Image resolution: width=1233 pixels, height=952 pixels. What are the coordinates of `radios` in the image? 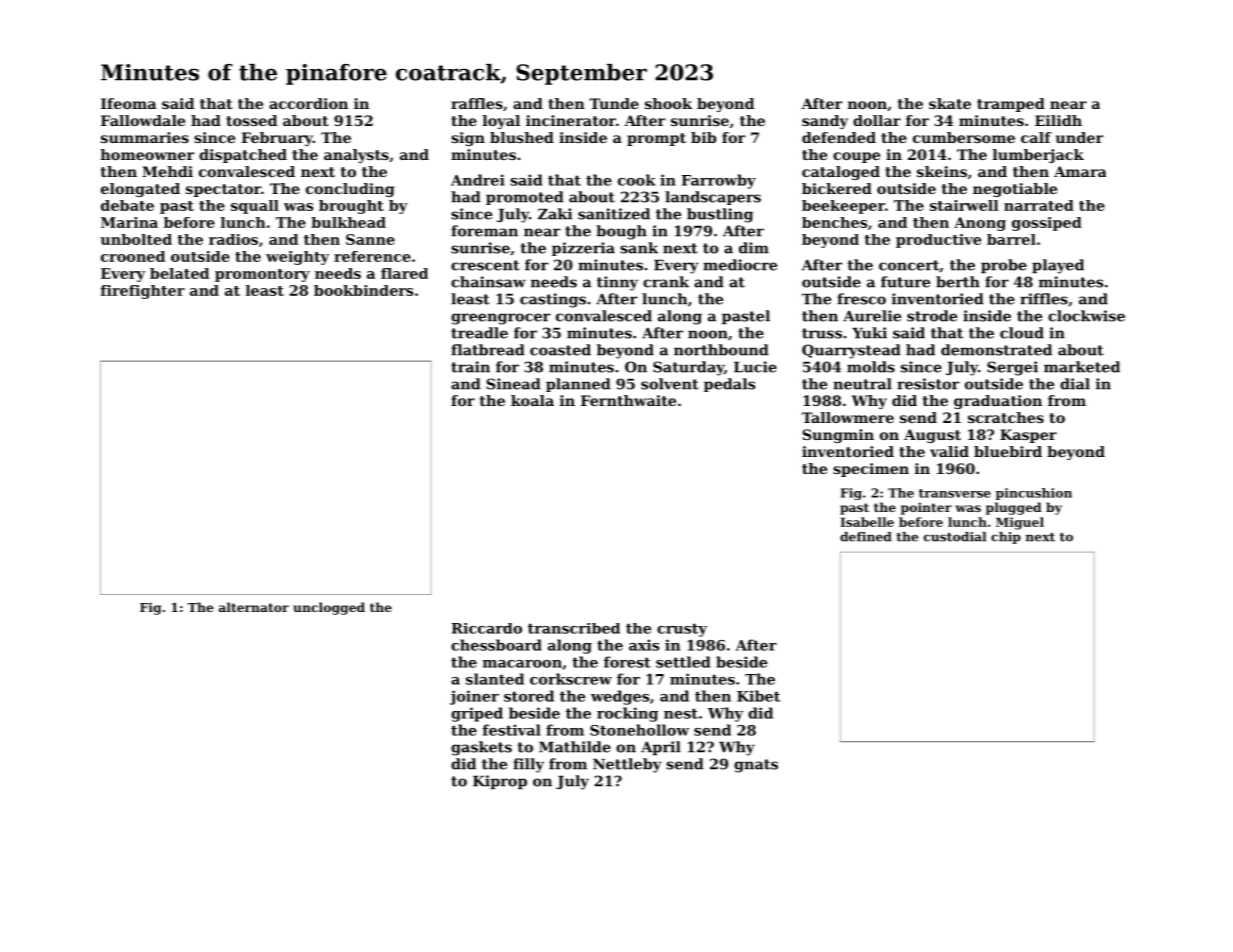 It's located at (233, 239).
